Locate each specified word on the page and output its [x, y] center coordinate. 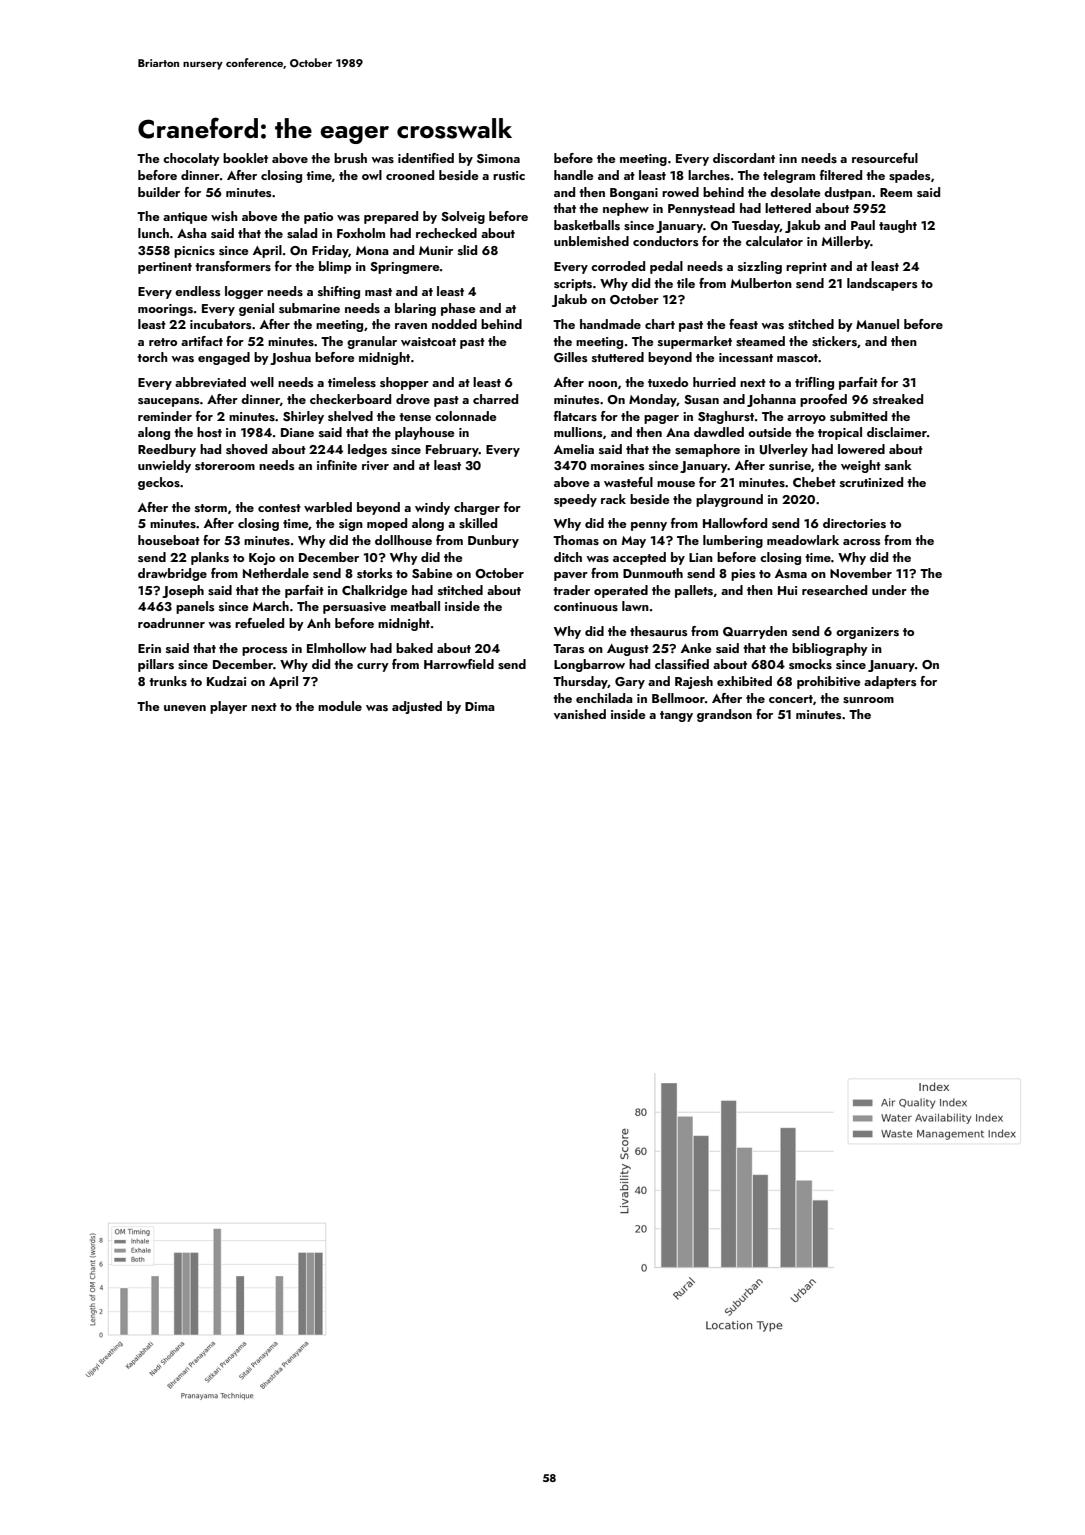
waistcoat [428, 341]
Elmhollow [337, 648]
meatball [415, 606]
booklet [245, 158]
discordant [744, 158]
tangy [676, 716]
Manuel [877, 324]
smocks [810, 664]
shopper [404, 383]
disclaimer [897, 432]
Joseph [183, 591]
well [262, 382]
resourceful [885, 158]
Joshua [290, 358]
